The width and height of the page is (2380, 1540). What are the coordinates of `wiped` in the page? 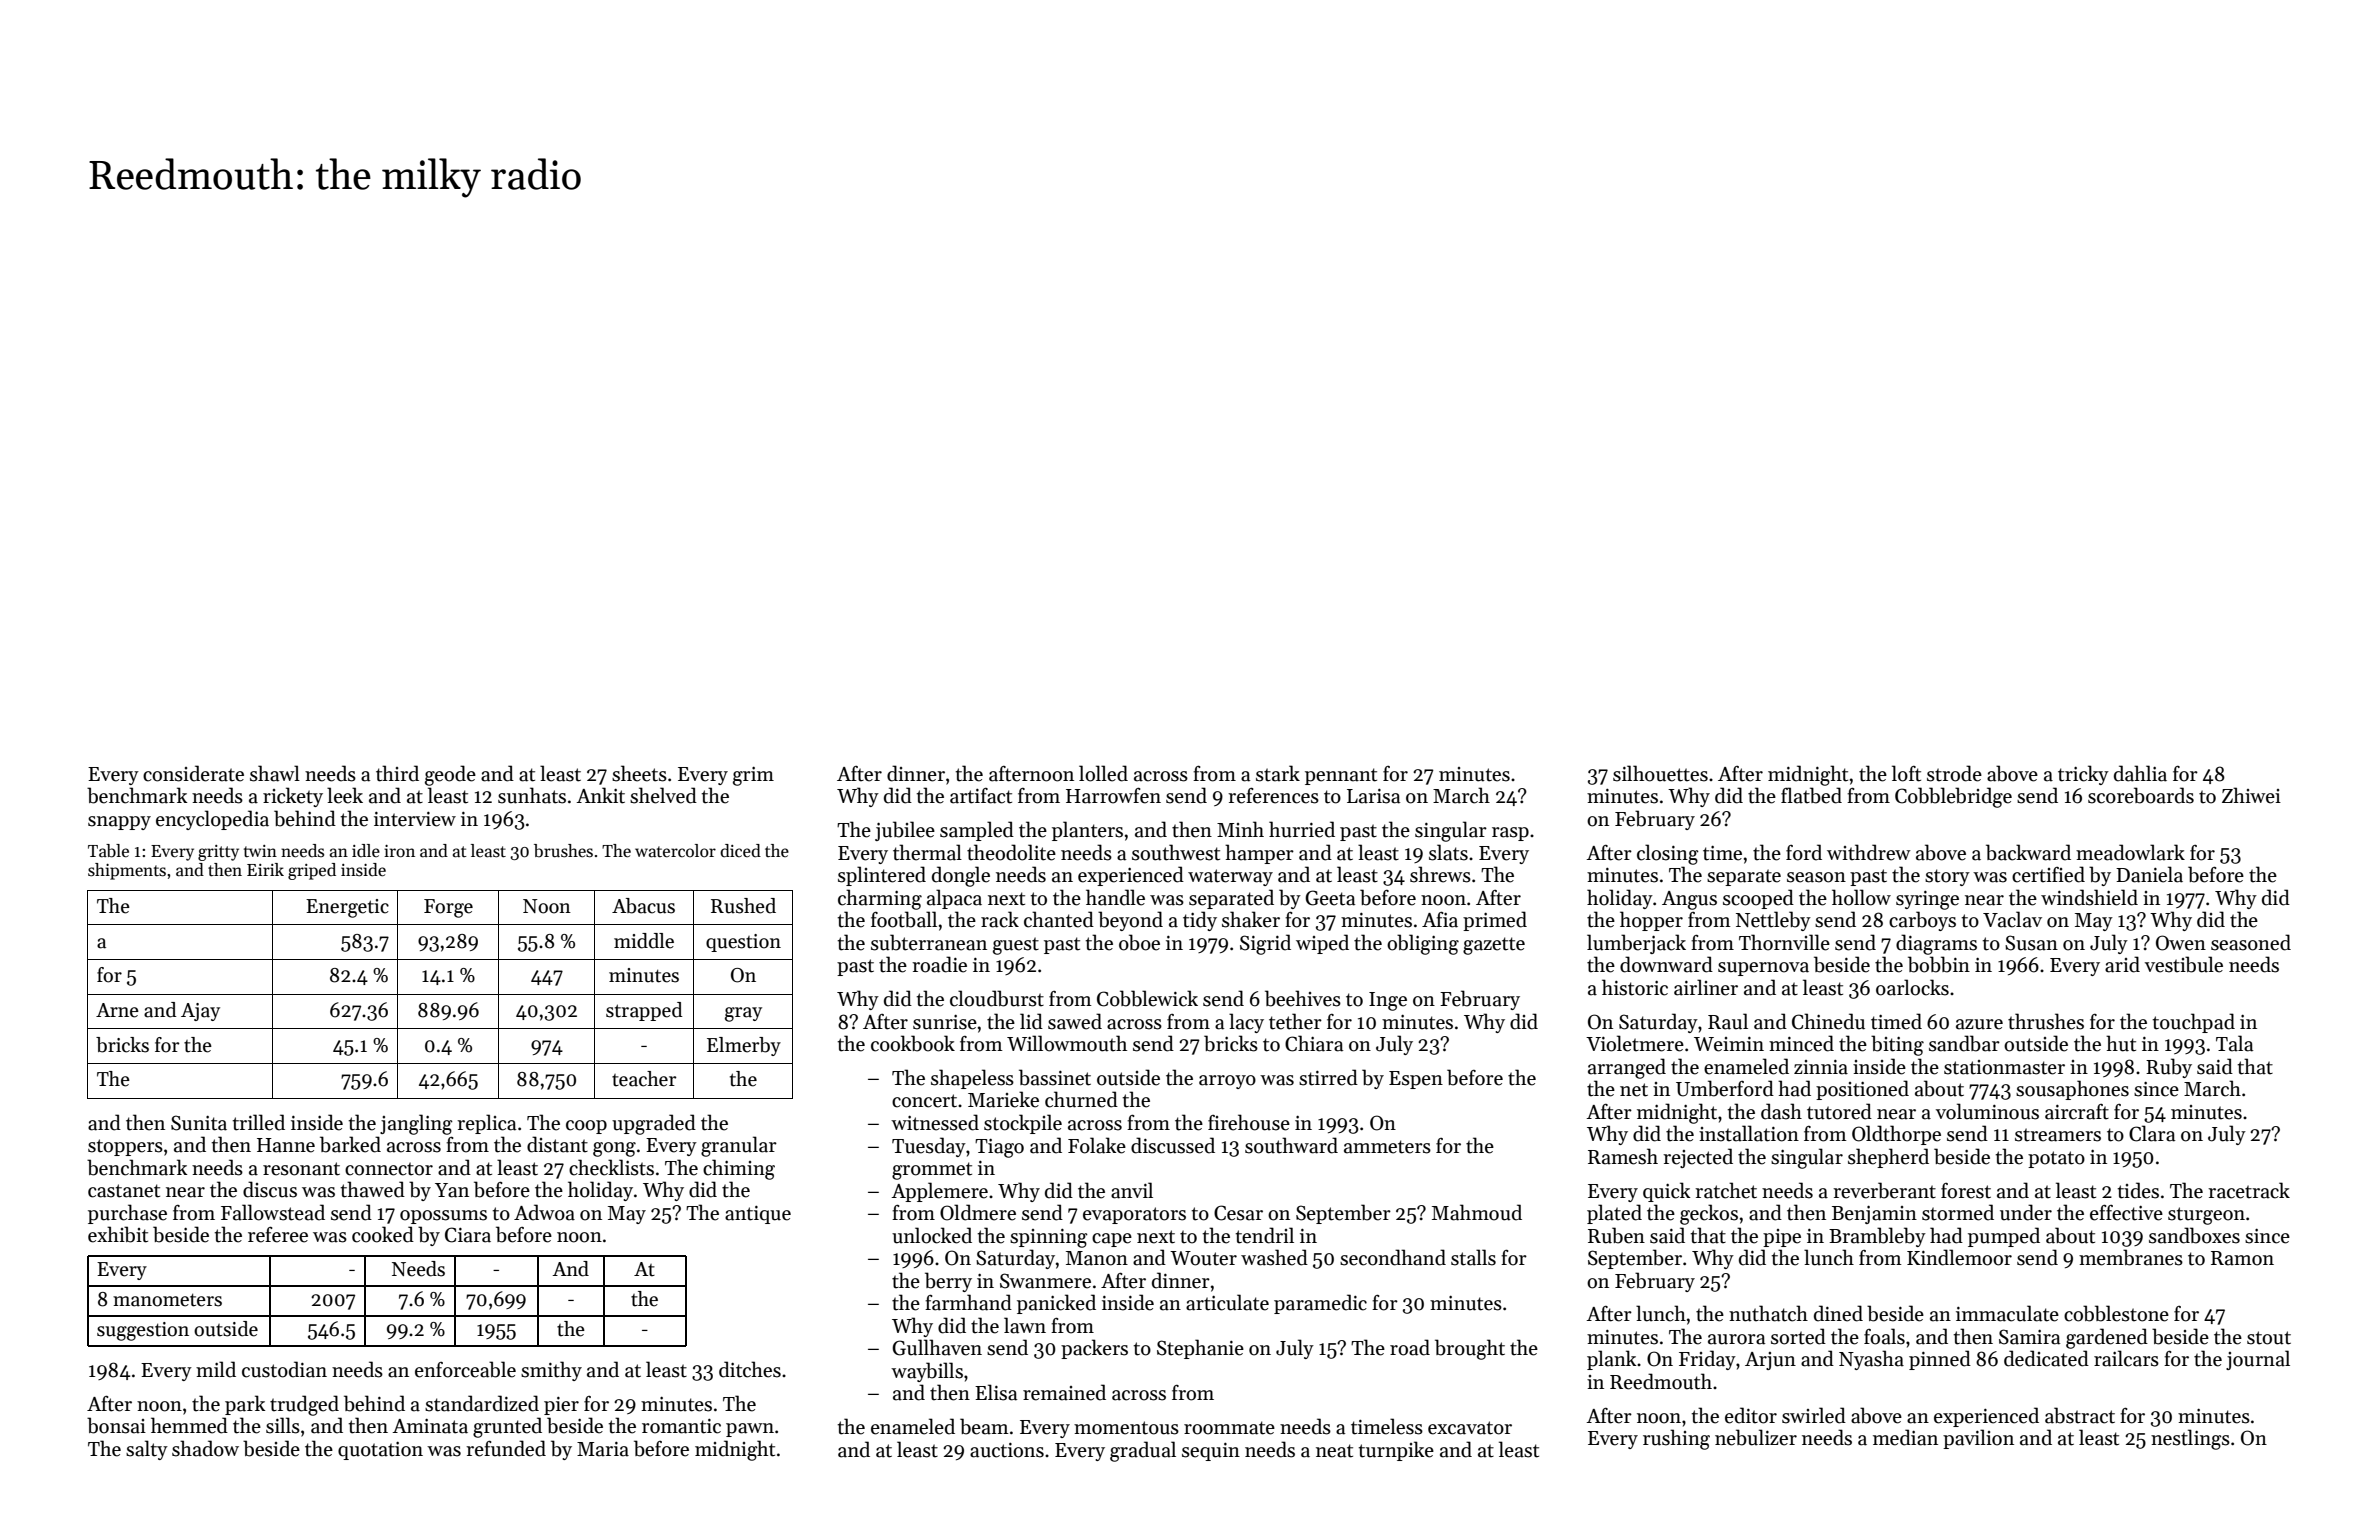 It's located at (1322, 944).
